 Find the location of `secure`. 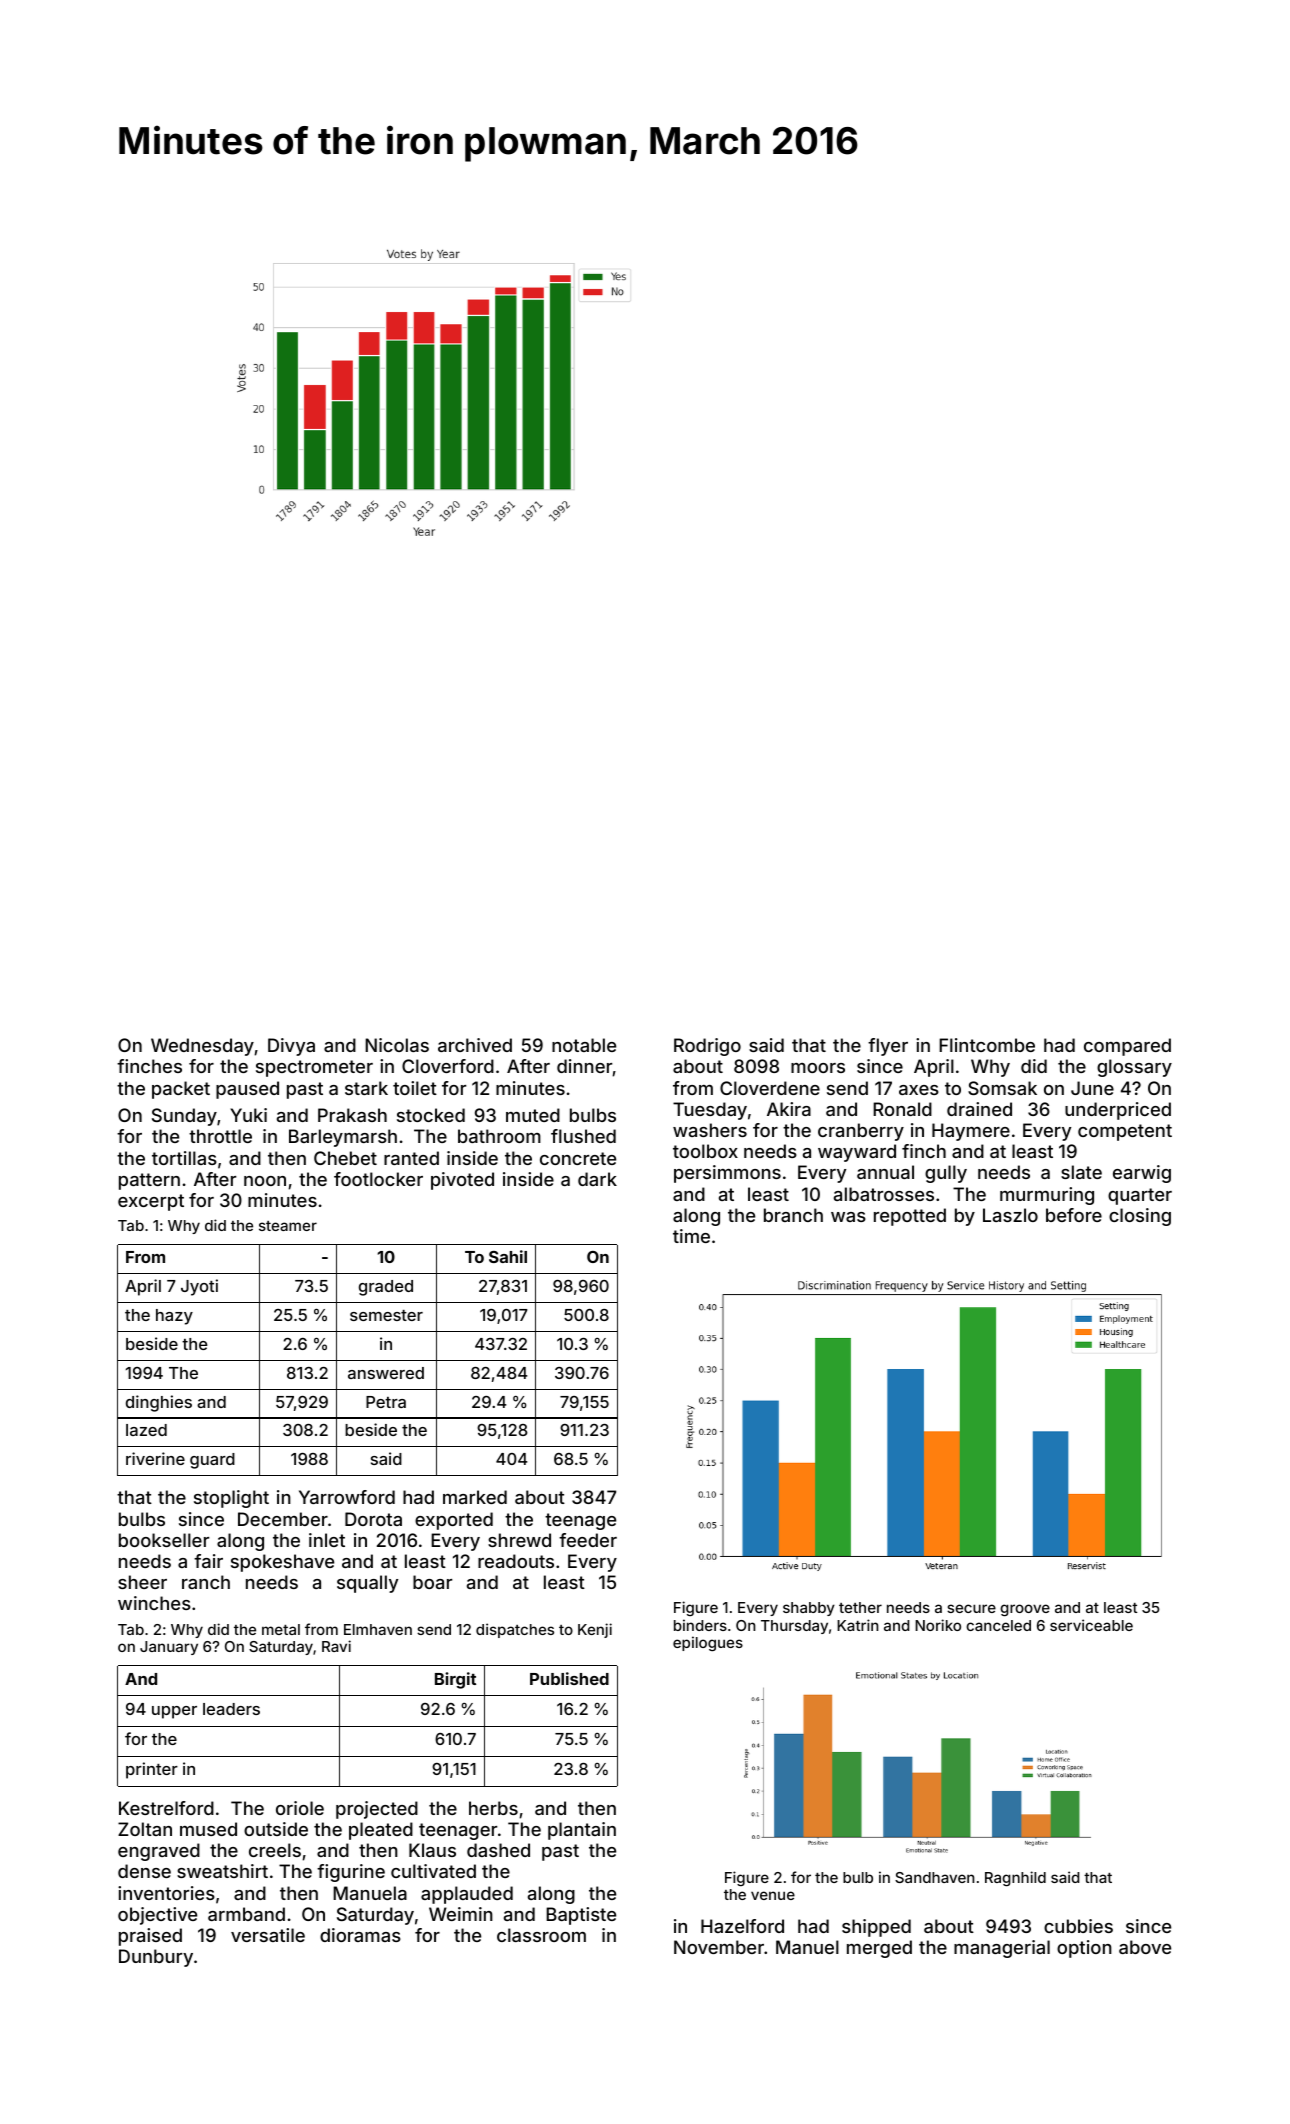

secure is located at coordinates (971, 1608).
